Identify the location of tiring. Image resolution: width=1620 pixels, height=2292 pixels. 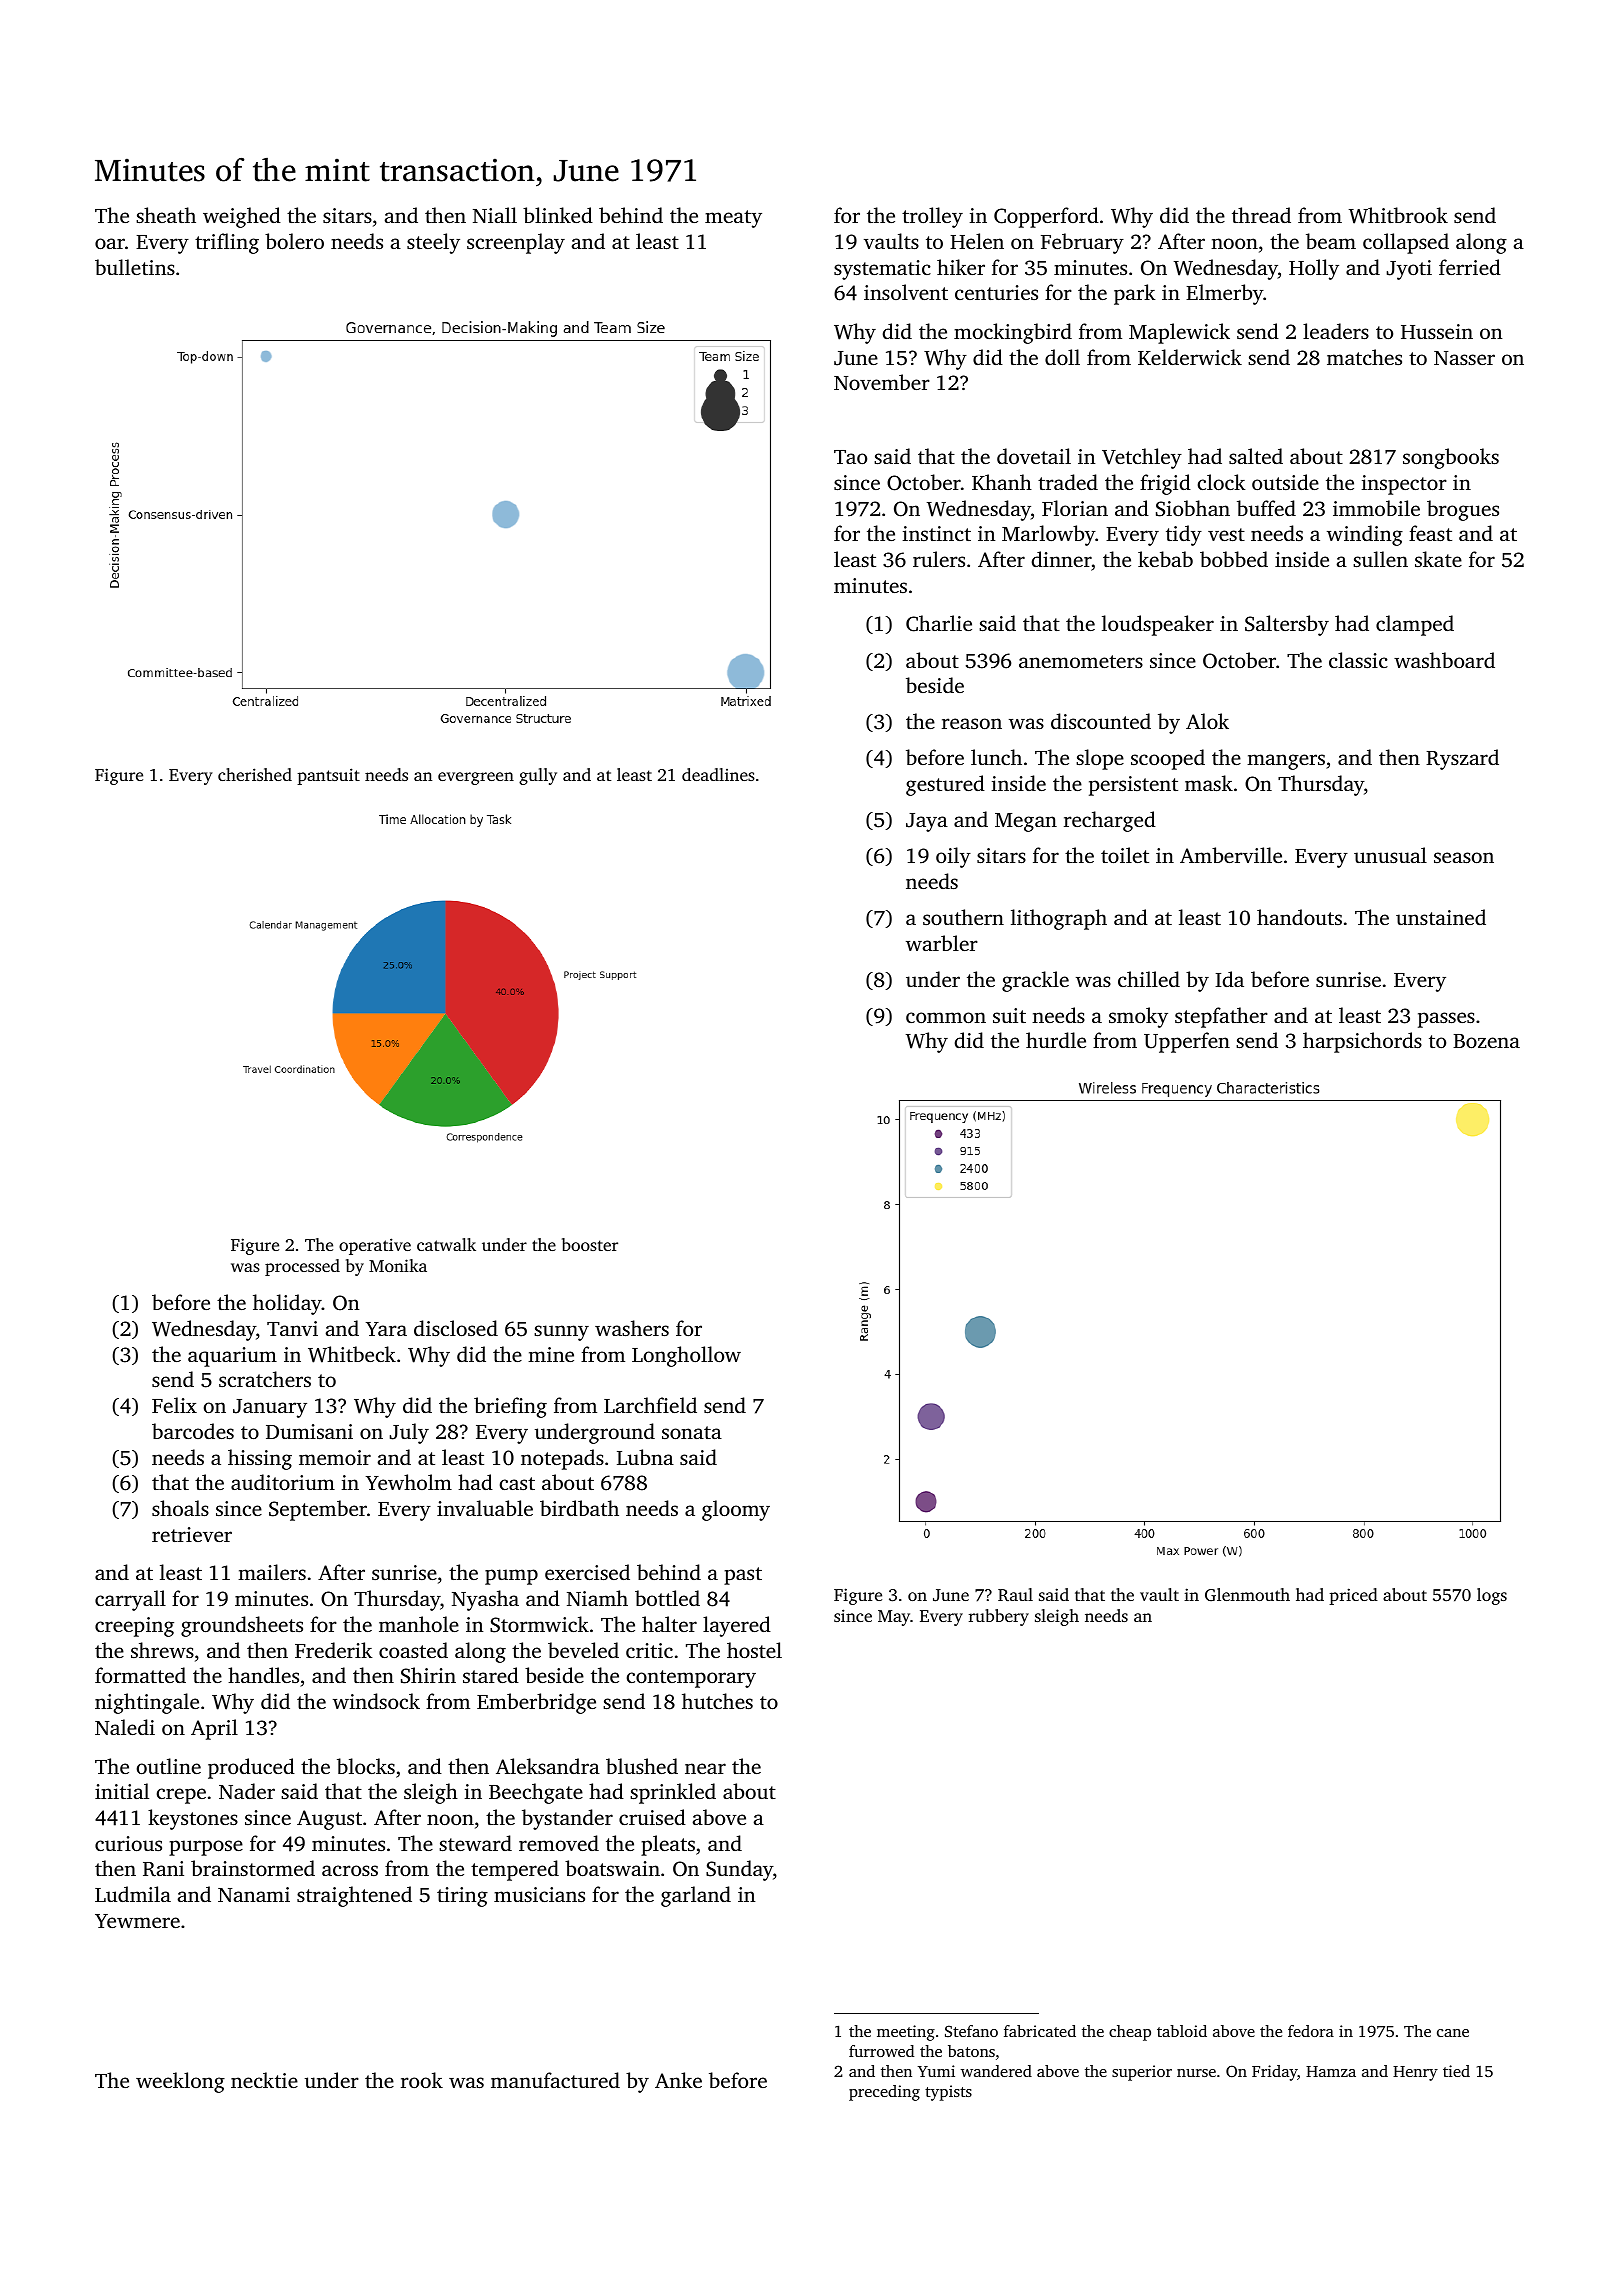
(462, 1897).
